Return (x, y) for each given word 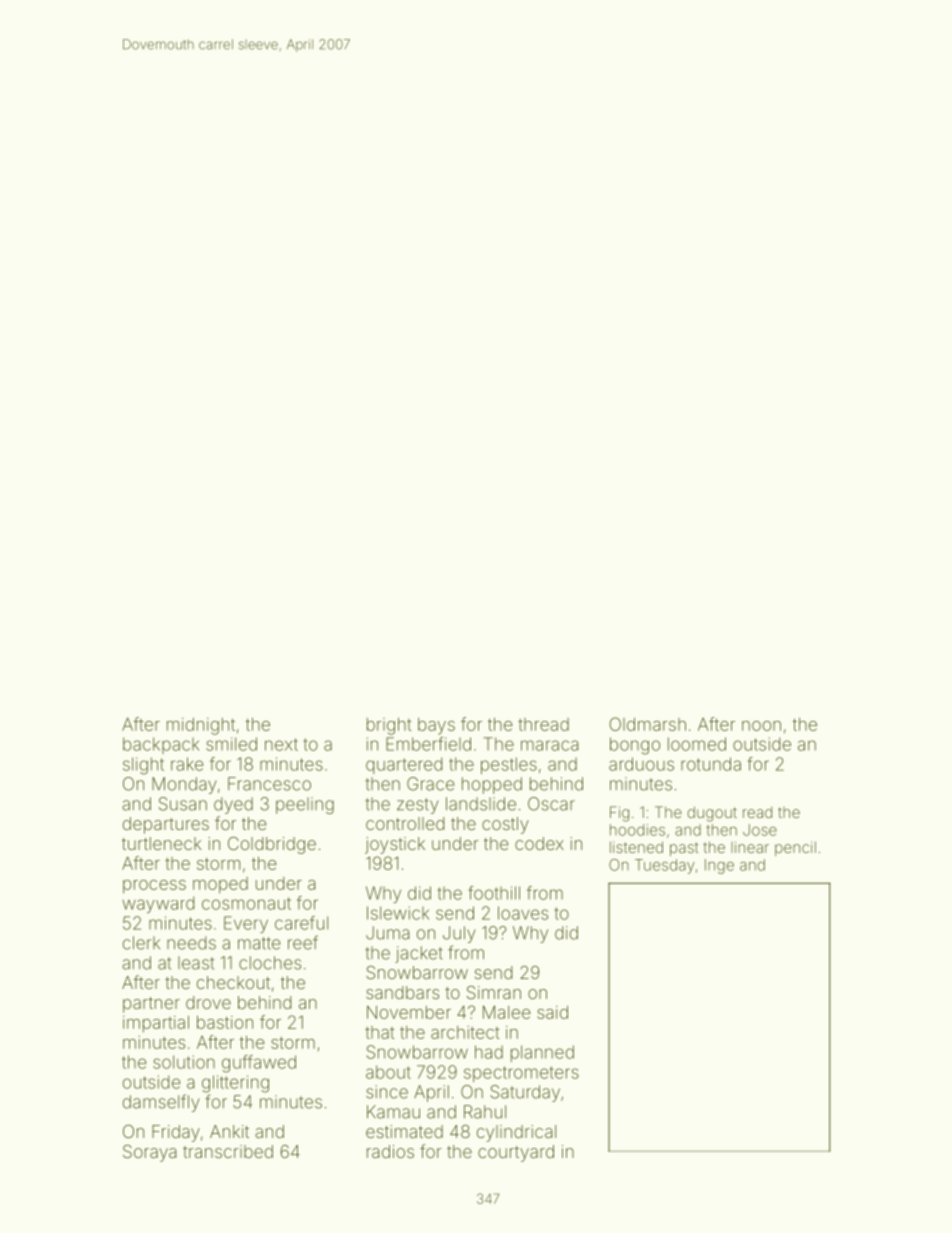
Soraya (149, 1153)
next (281, 744)
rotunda (711, 764)
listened (636, 847)
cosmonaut (246, 903)
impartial (156, 1024)
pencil (795, 848)
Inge (719, 866)
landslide (481, 804)
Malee (507, 1012)
